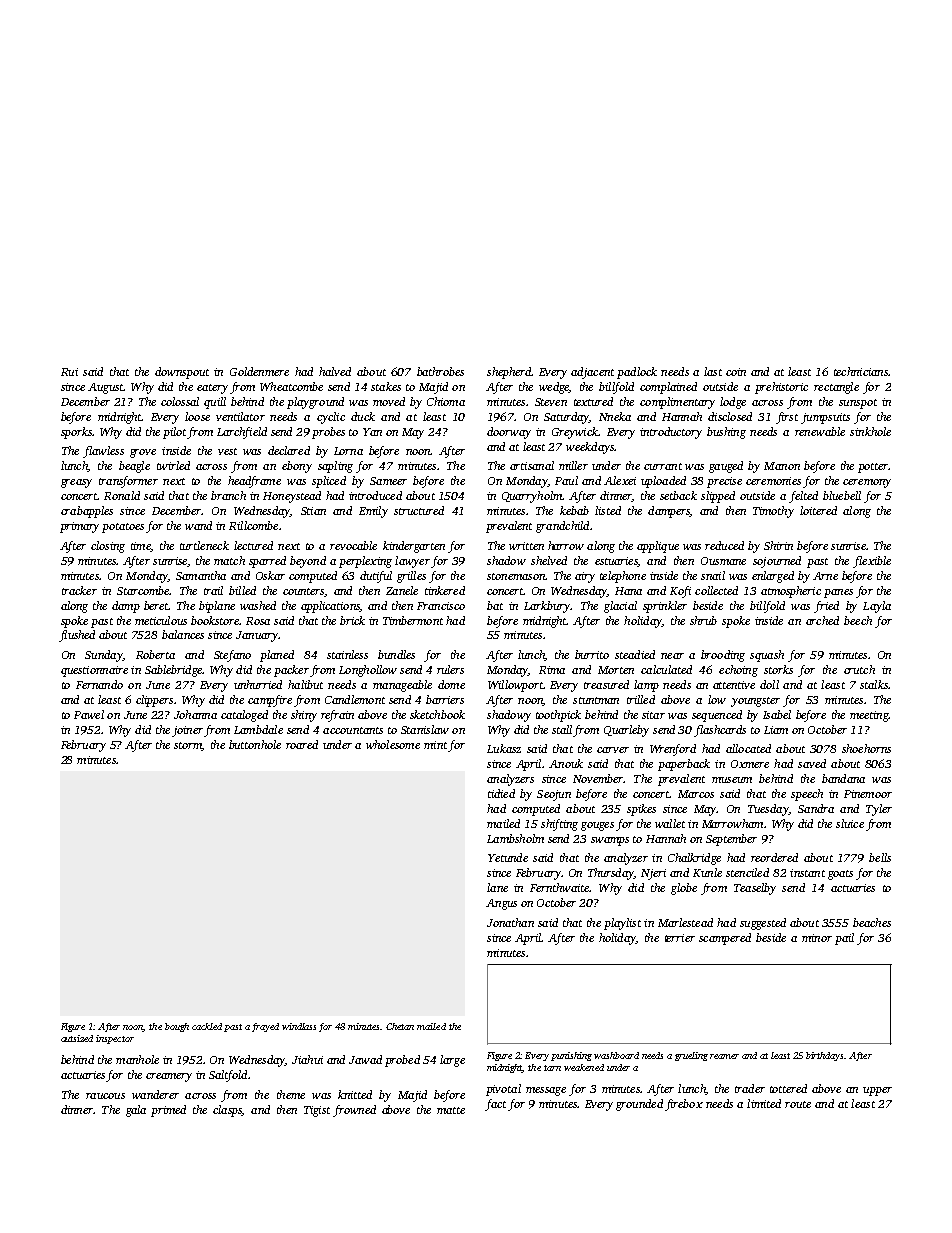 This image has height=1233, width=952. I want to click on Larkbury, so click(547, 607).
